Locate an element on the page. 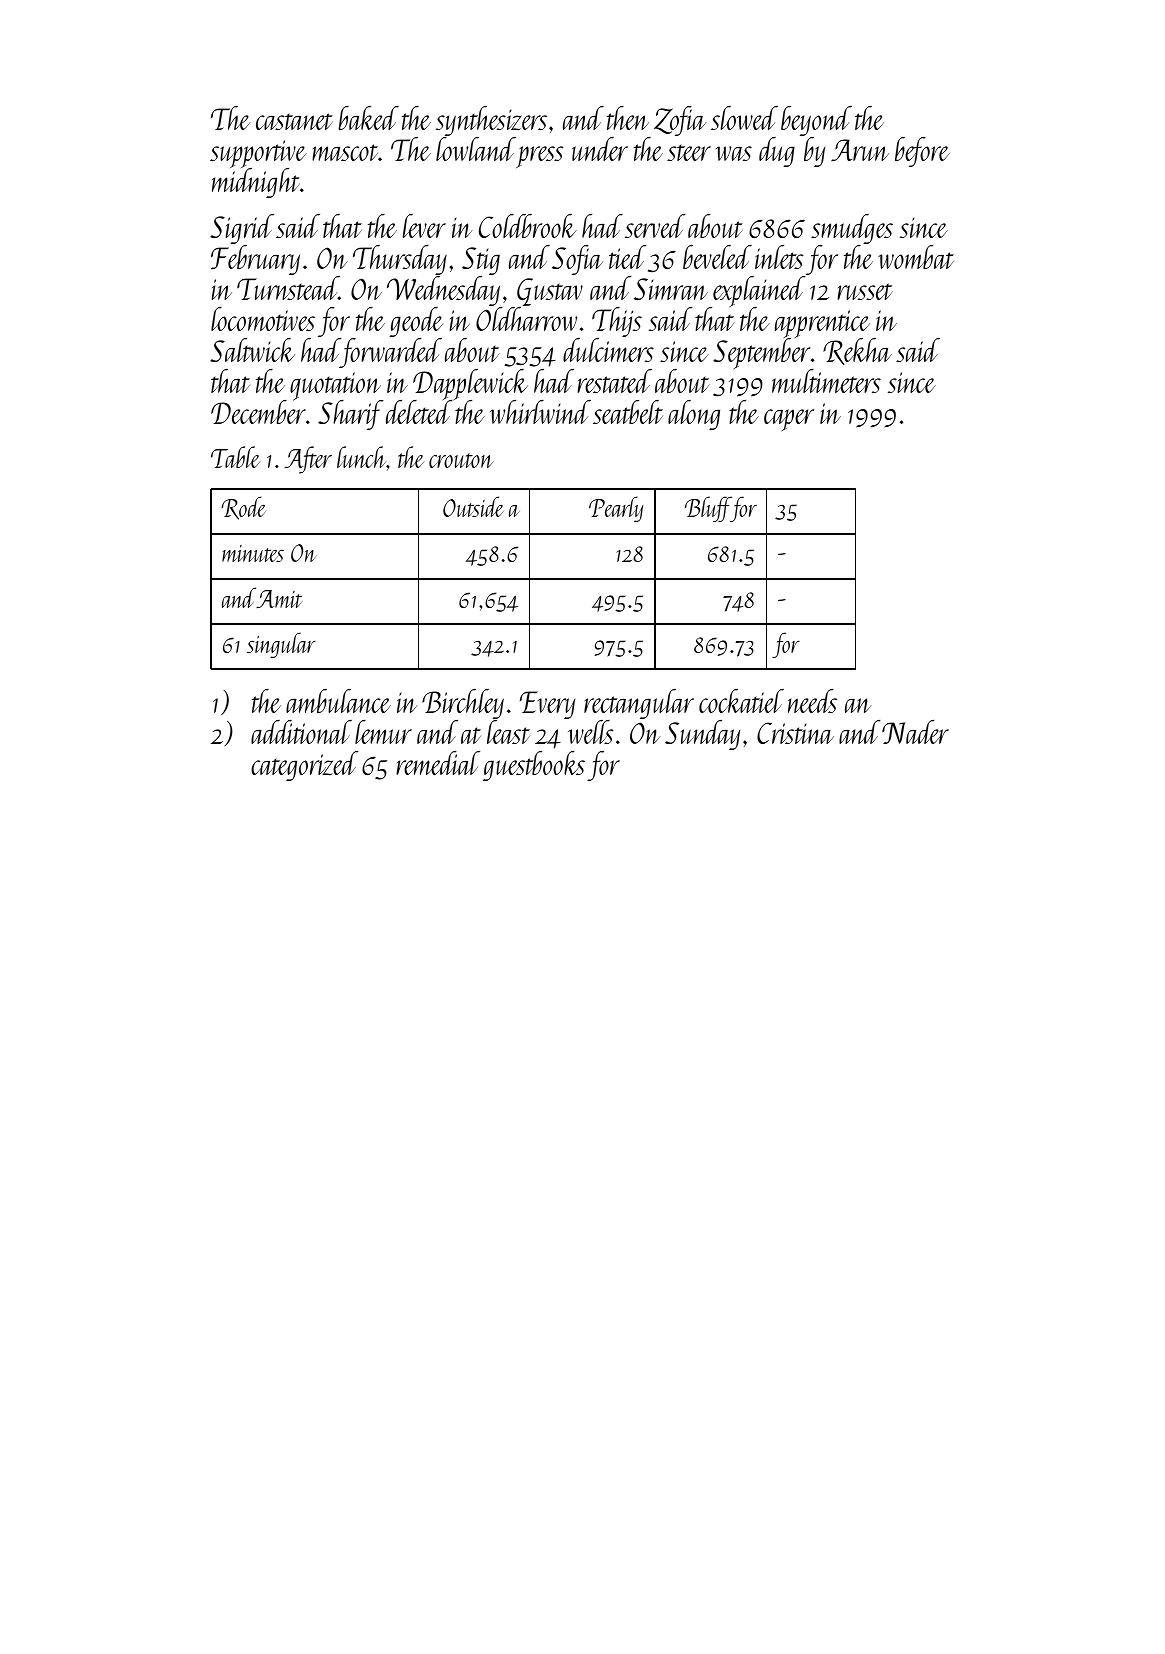 The width and height of the page is (1165, 1654). Sunday is located at coordinates (702, 735).
